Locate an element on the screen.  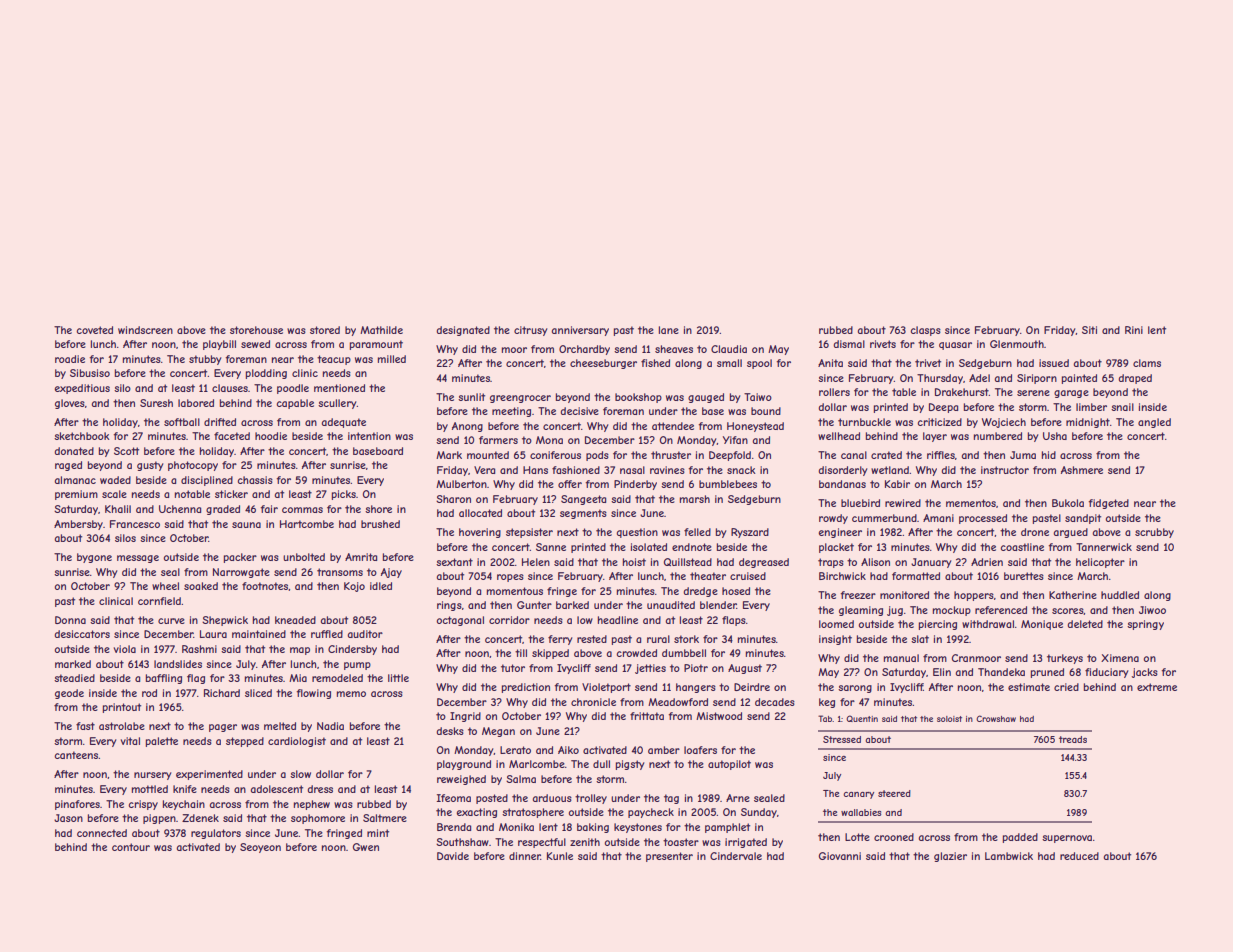
flag is located at coordinates (196, 679).
